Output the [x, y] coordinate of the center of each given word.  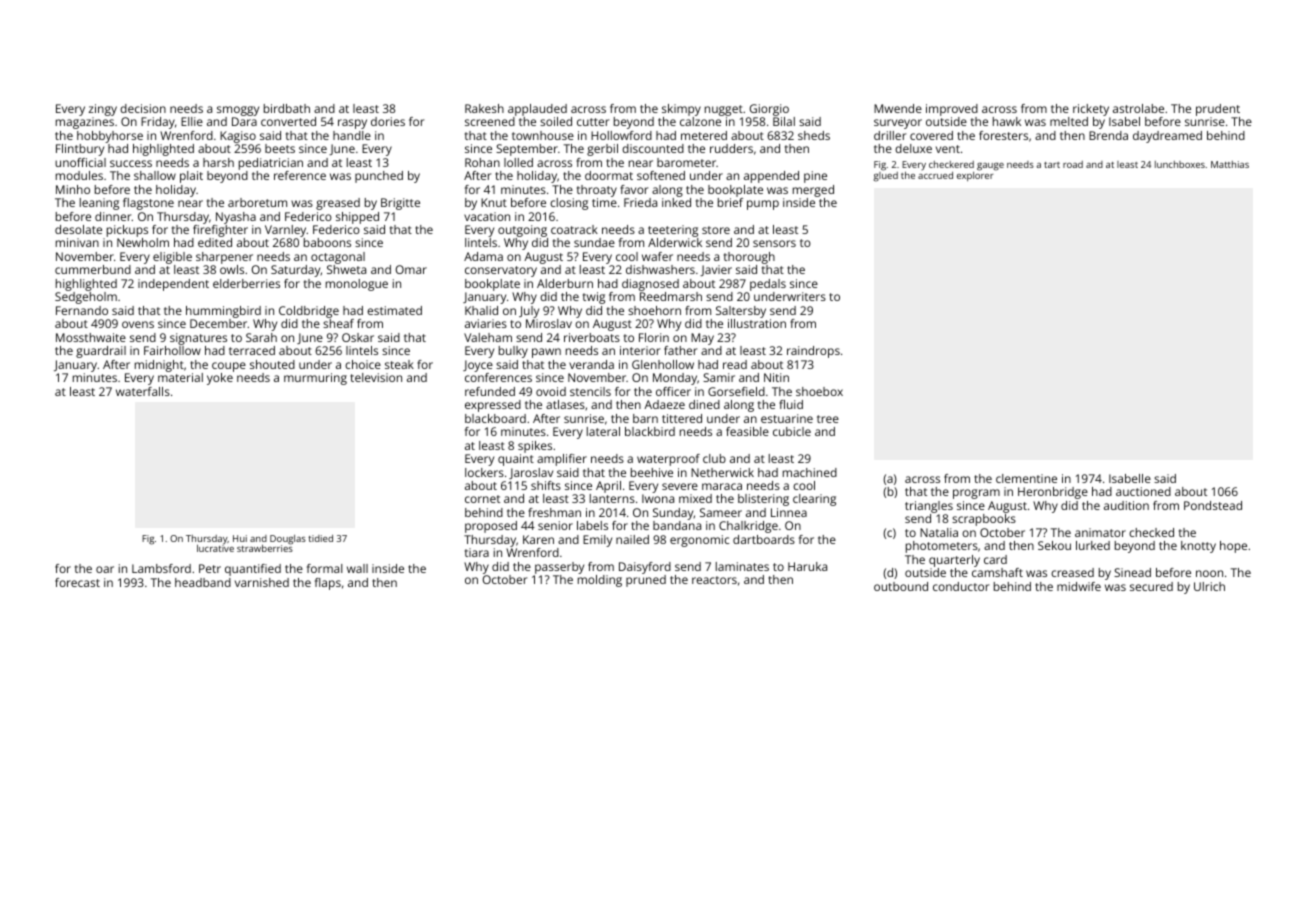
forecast [77, 582]
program [976, 494]
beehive [652, 472]
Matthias [1230, 164]
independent [173, 285]
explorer [975, 176]
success [131, 163]
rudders [731, 148]
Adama [483, 256]
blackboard [495, 418]
